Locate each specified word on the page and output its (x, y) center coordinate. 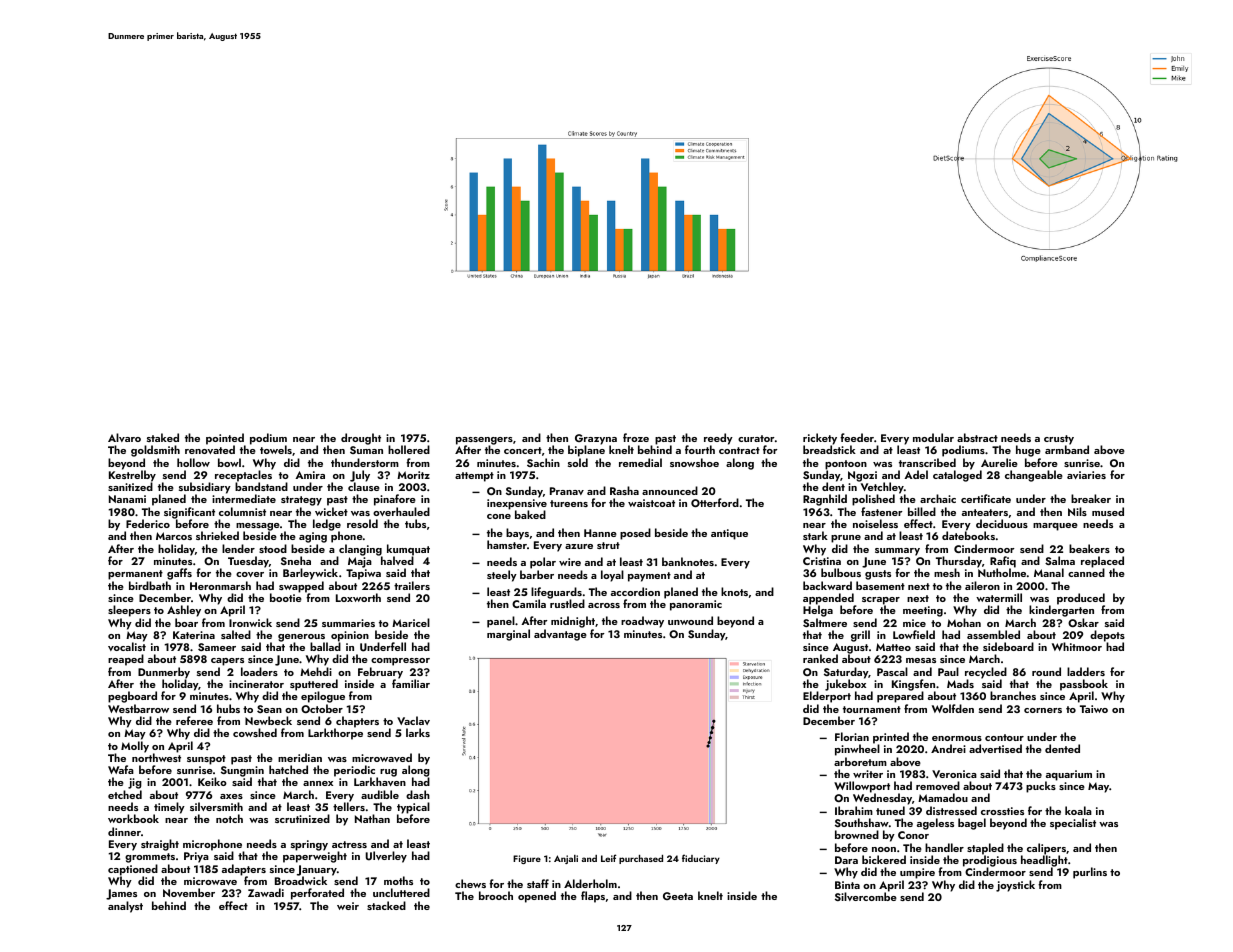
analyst (125, 907)
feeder (857, 437)
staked (163, 437)
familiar (411, 683)
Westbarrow (138, 708)
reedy (718, 439)
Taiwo (1094, 709)
